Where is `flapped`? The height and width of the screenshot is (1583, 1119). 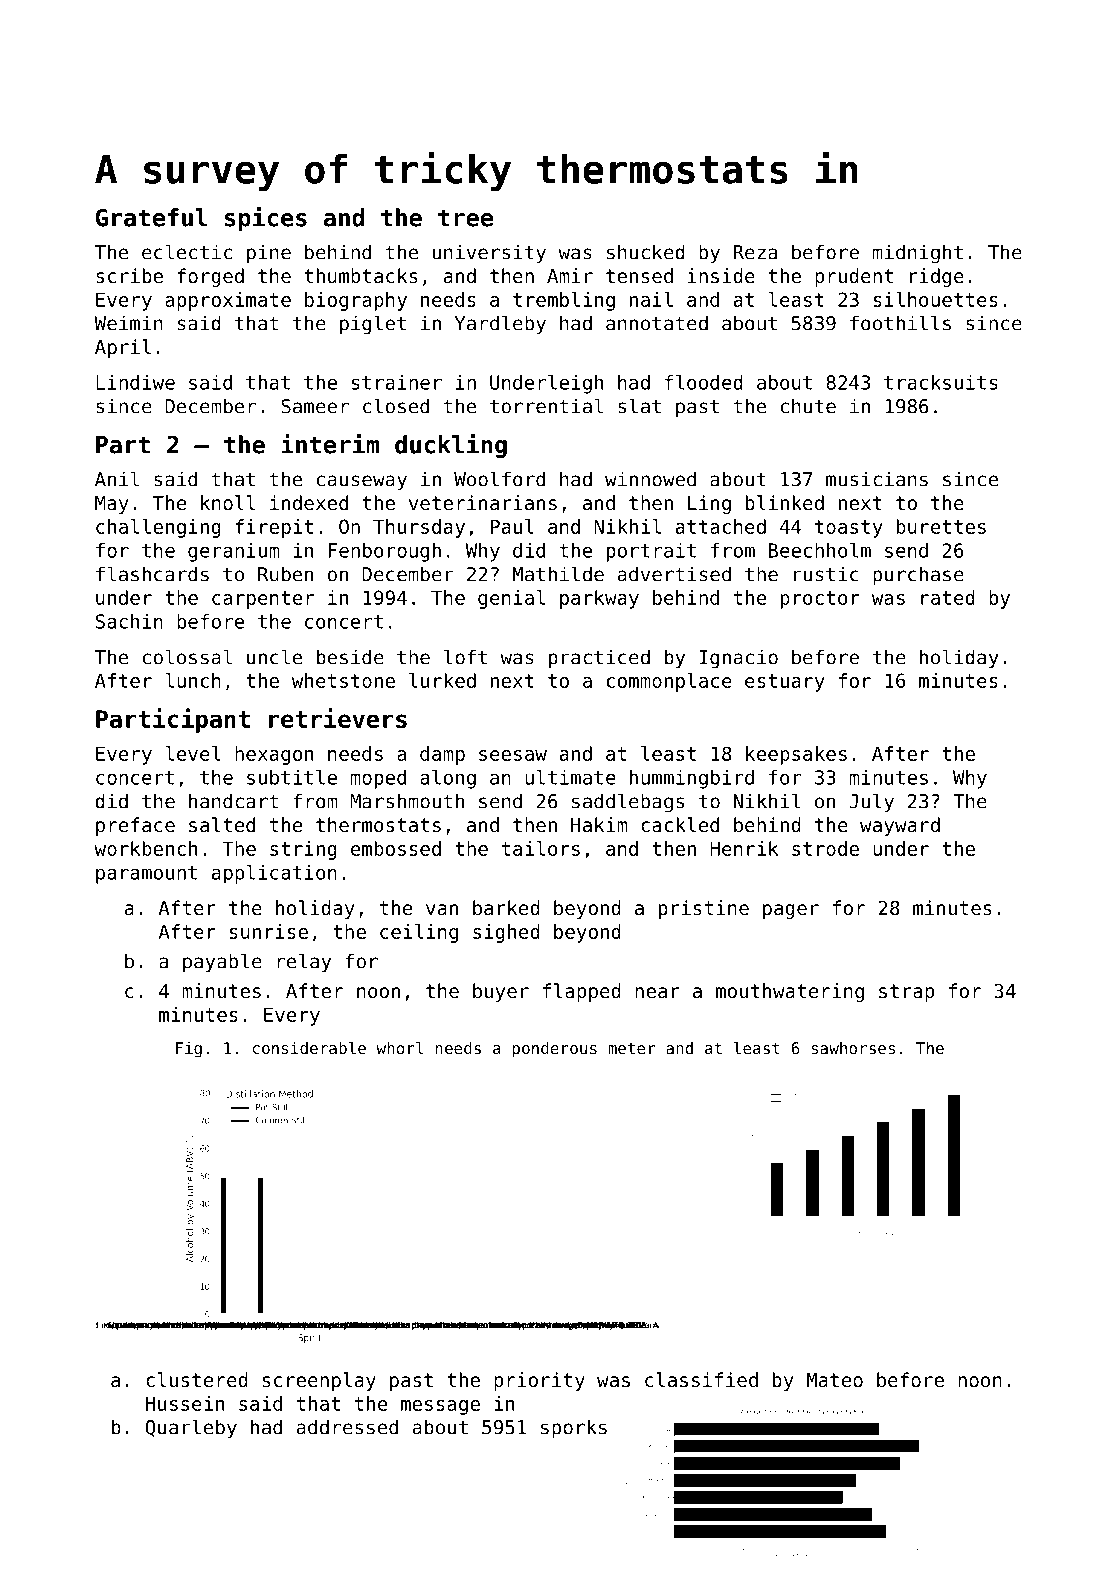 flapped is located at coordinates (582, 992).
